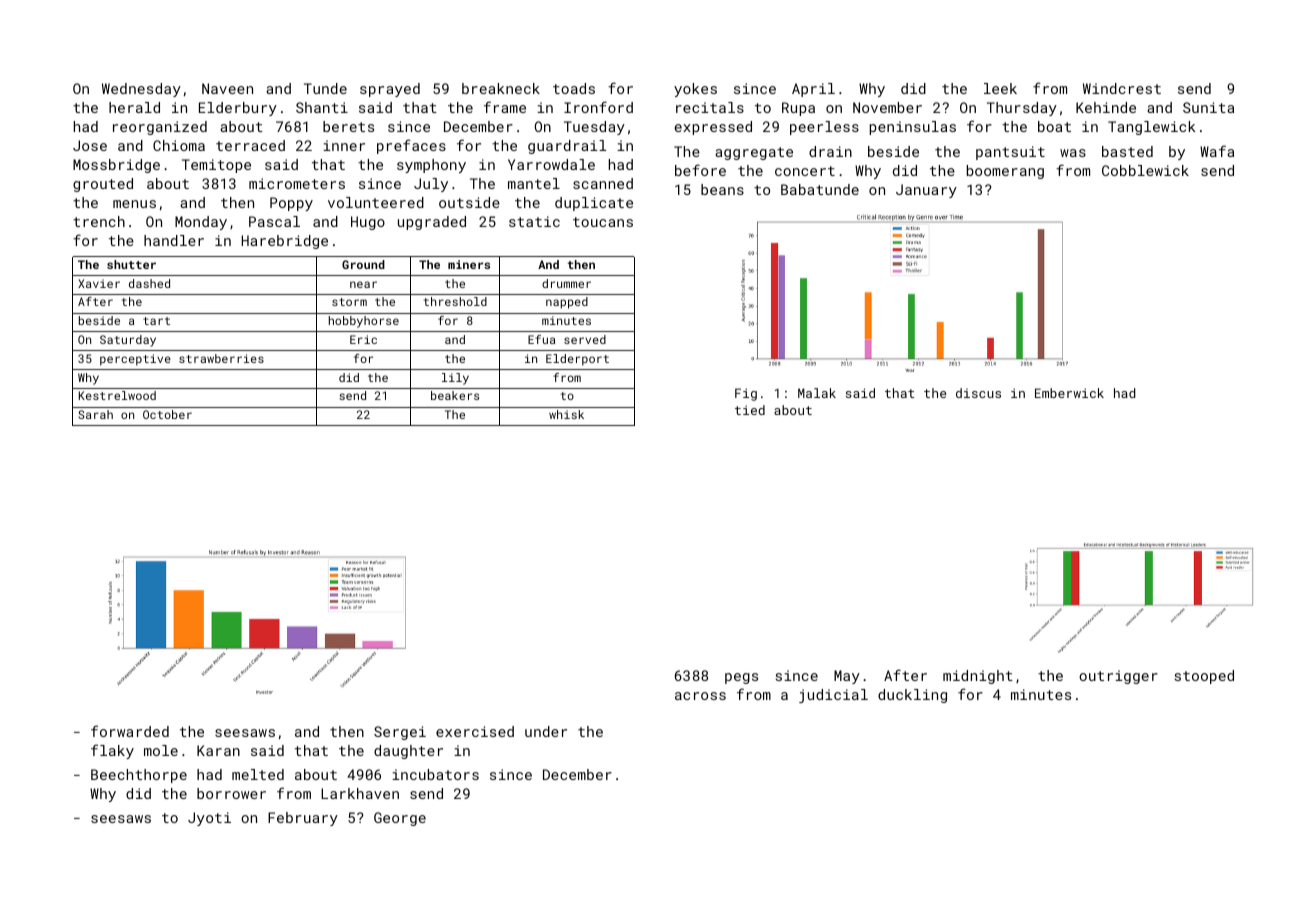 The height and width of the document is (924, 1308). Describe the element at coordinates (1122, 88) in the document. I see `Windcrest` at that location.
